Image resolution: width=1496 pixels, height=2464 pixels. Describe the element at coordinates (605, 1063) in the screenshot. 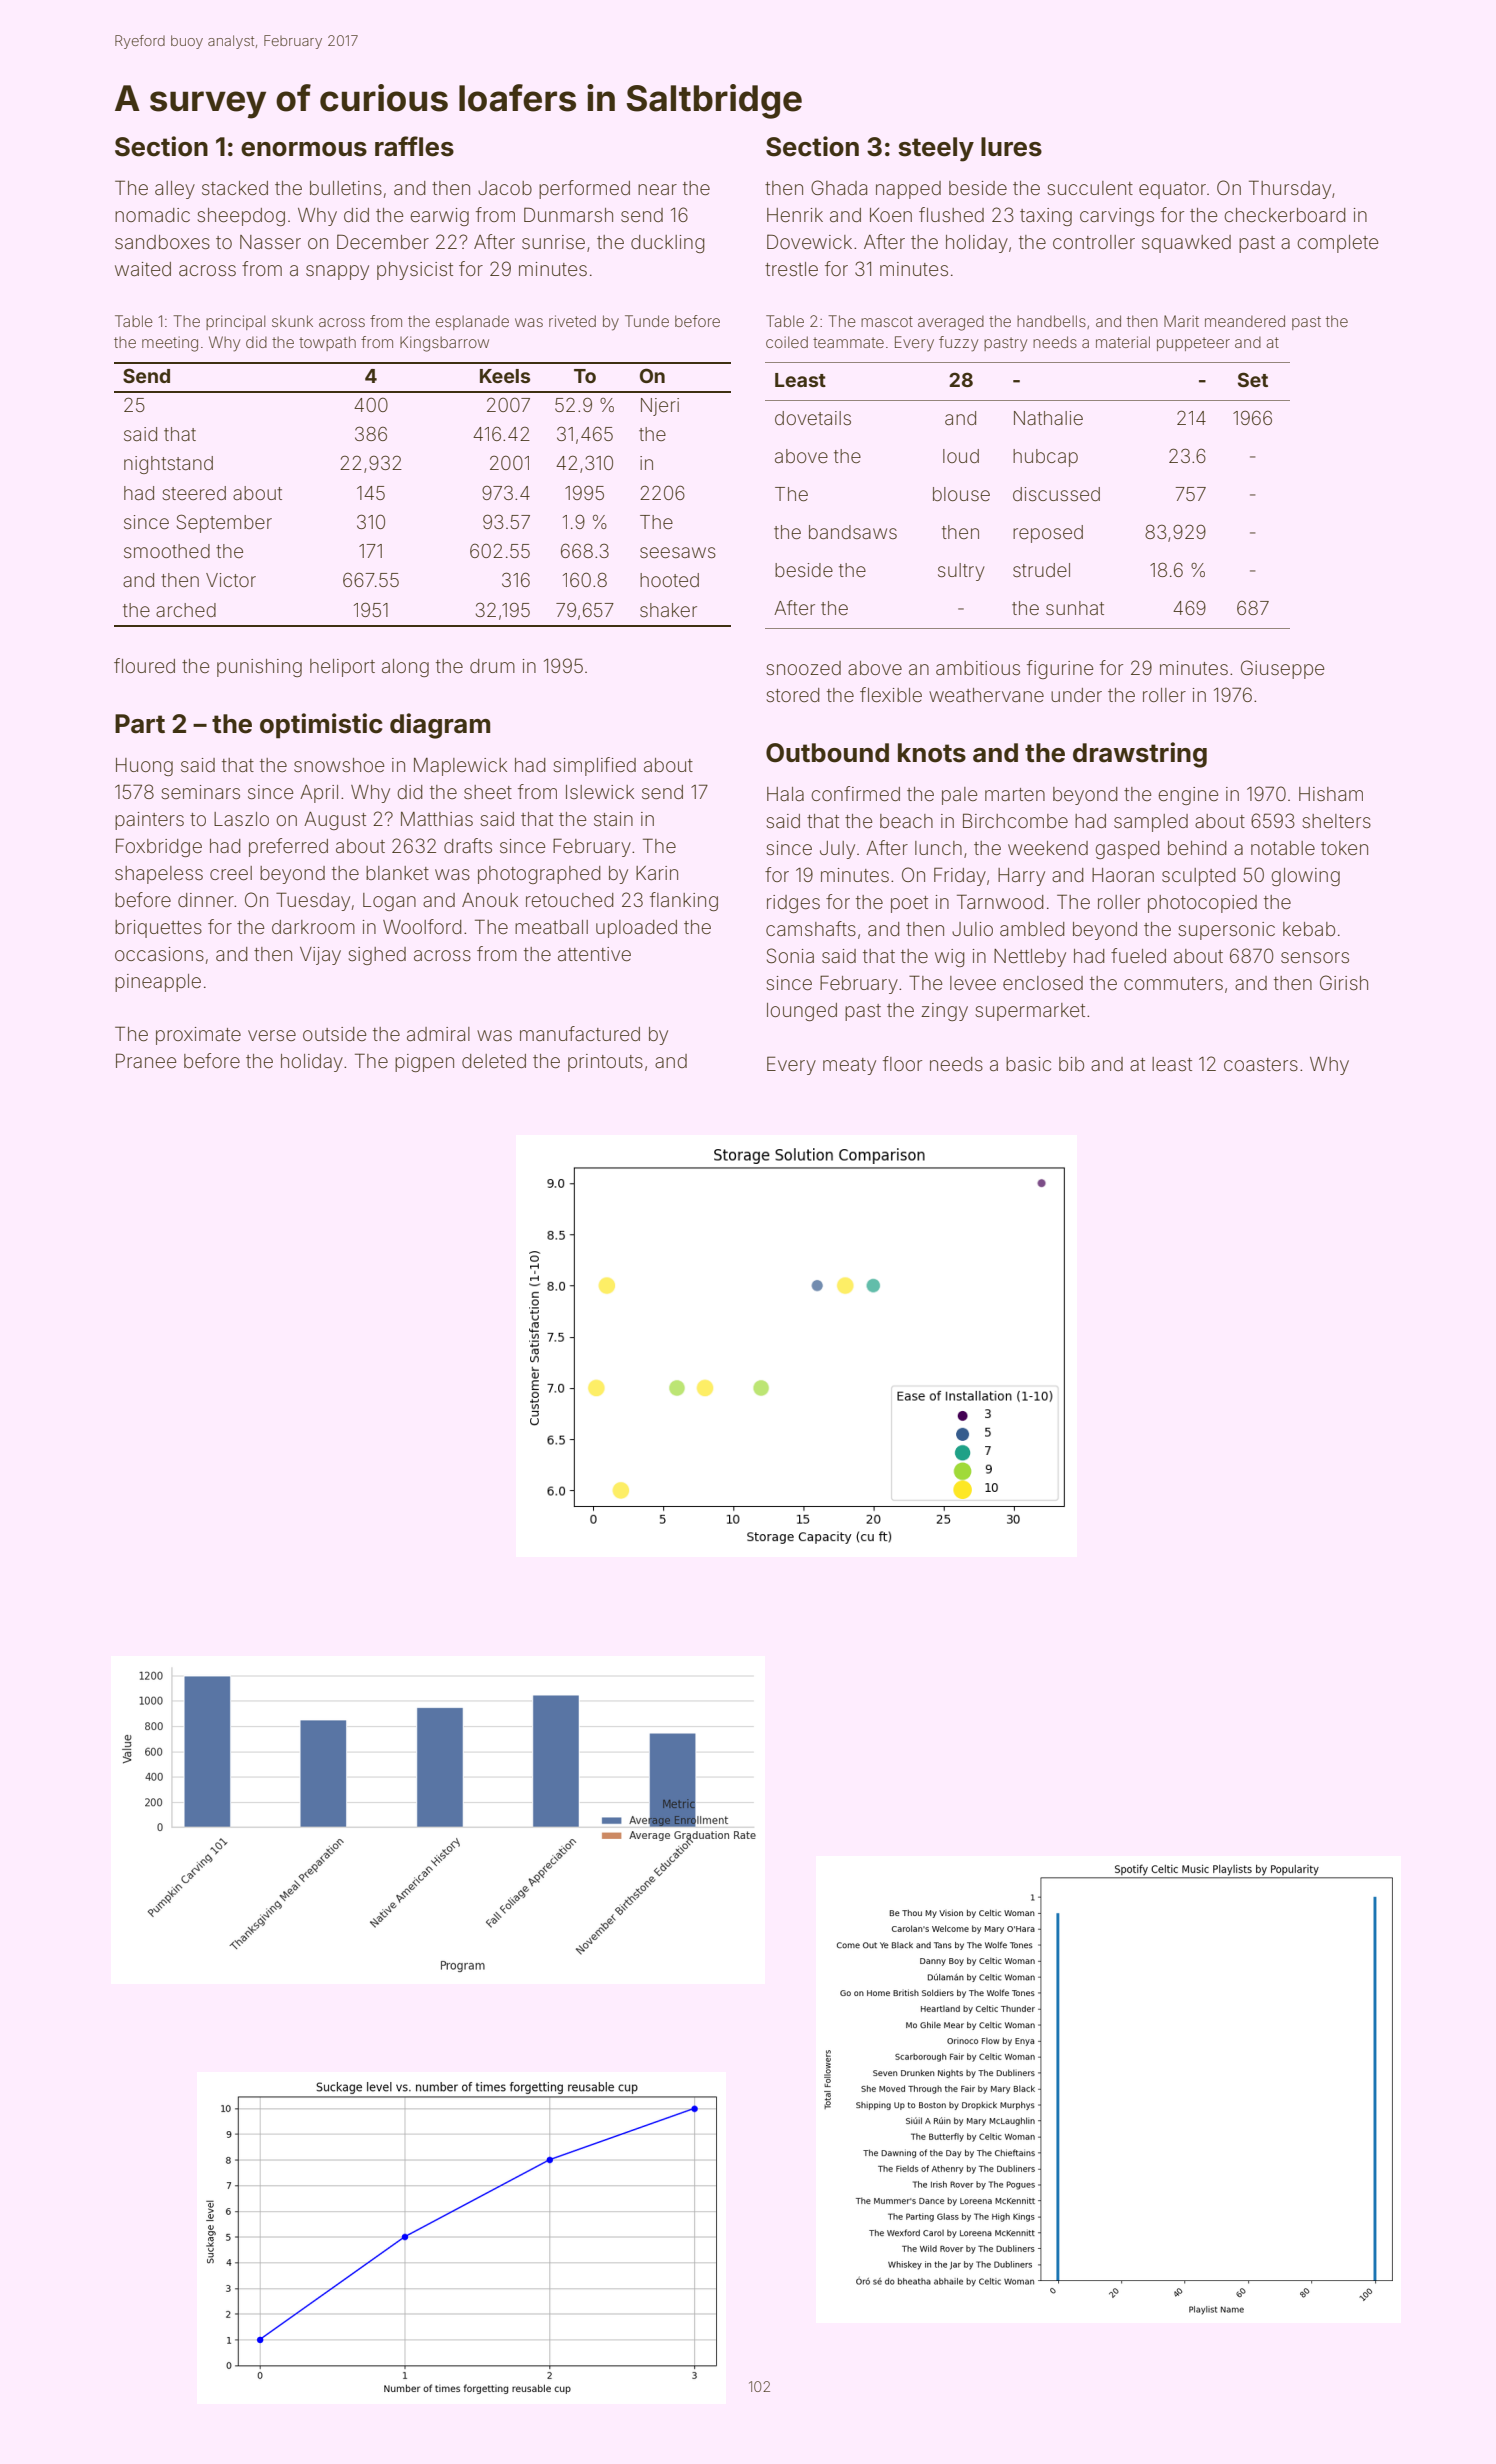

I see `printouts` at that location.
